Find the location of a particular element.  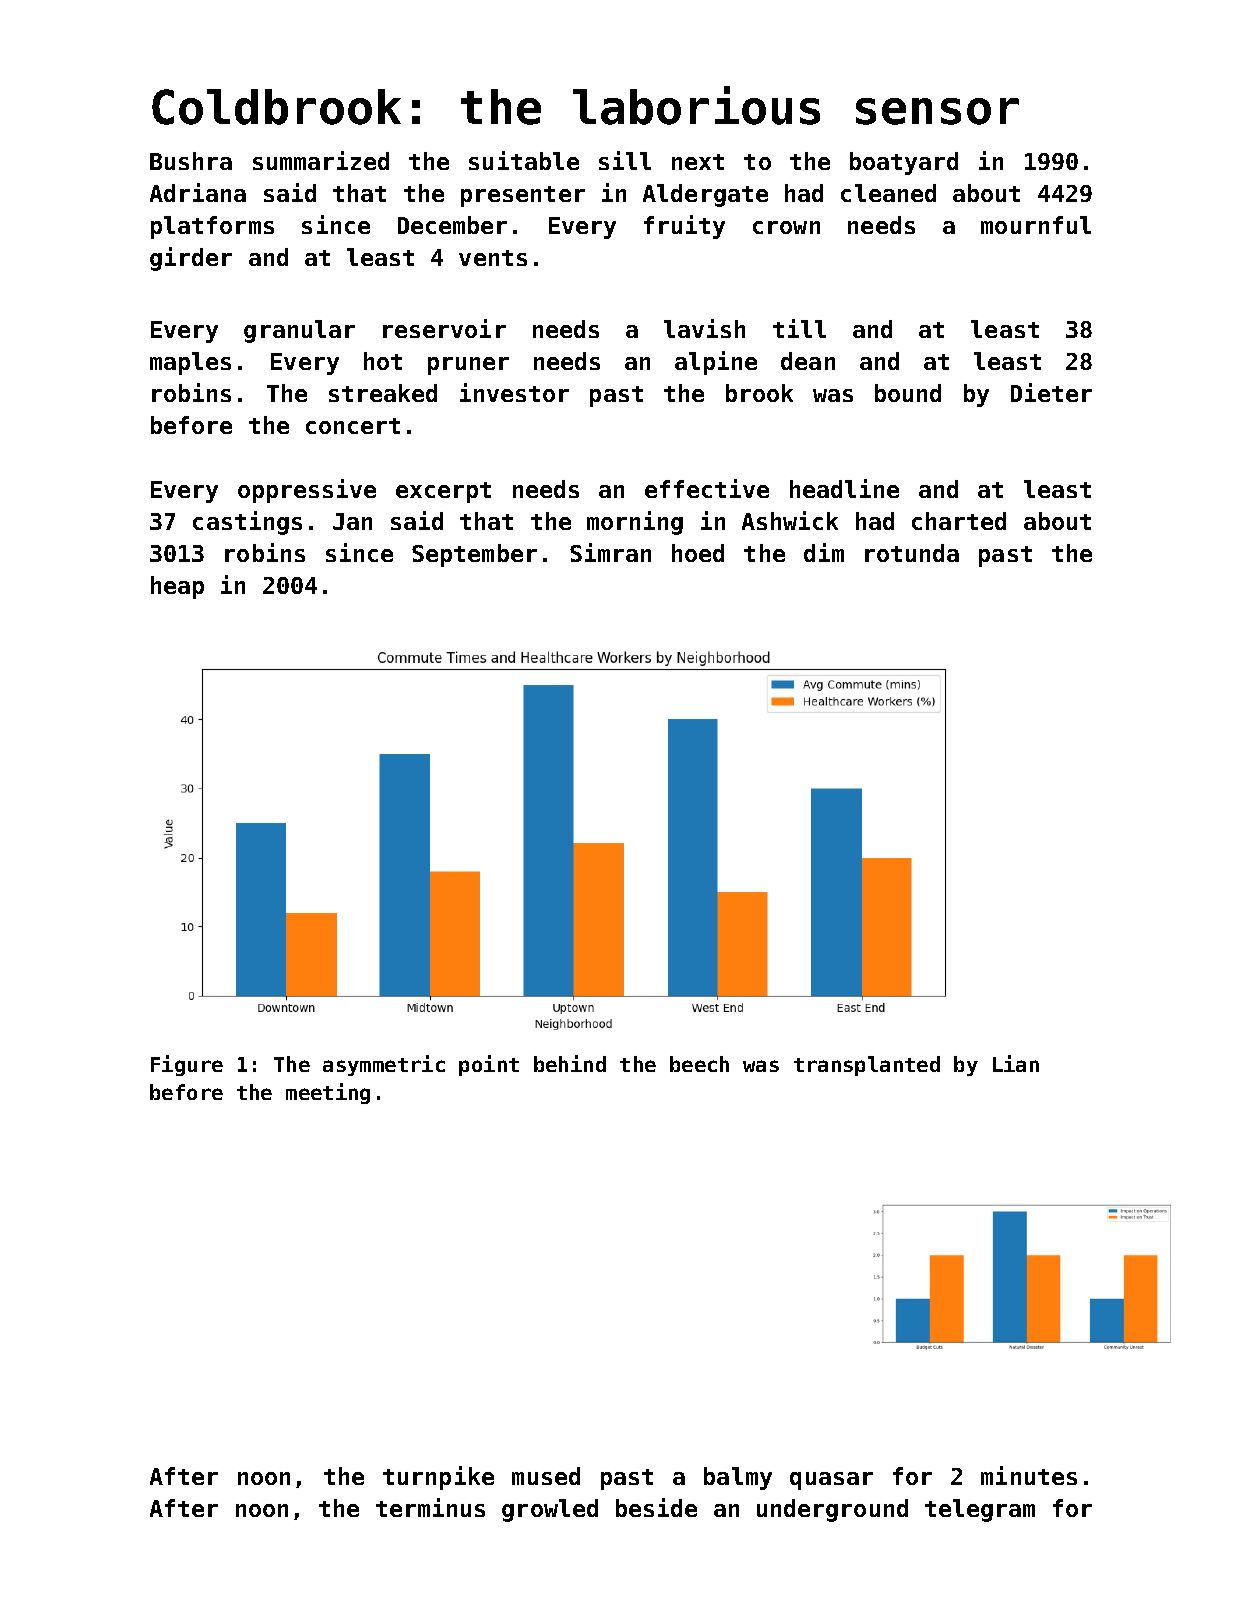

beech is located at coordinates (699, 1064).
